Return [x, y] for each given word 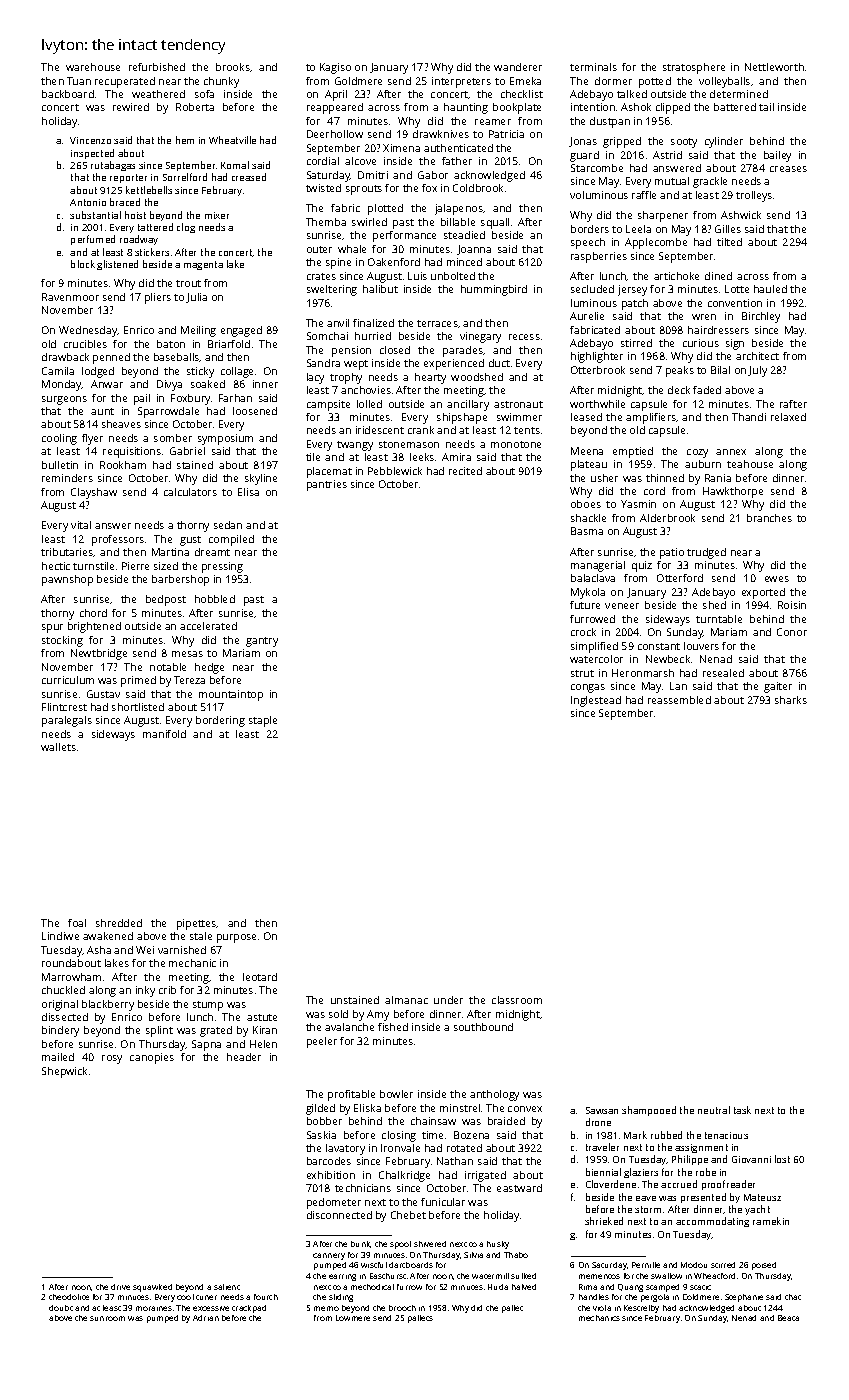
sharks [791, 700]
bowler [396, 1094]
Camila [58, 371]
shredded [119, 923]
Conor [792, 632]
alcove [360, 161]
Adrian [206, 1318]
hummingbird [494, 290]
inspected [92, 154]
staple [263, 721]
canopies [152, 1058]
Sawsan [602, 1110]
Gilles [728, 229]
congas [588, 688]
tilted [729, 242]
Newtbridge [99, 654]
